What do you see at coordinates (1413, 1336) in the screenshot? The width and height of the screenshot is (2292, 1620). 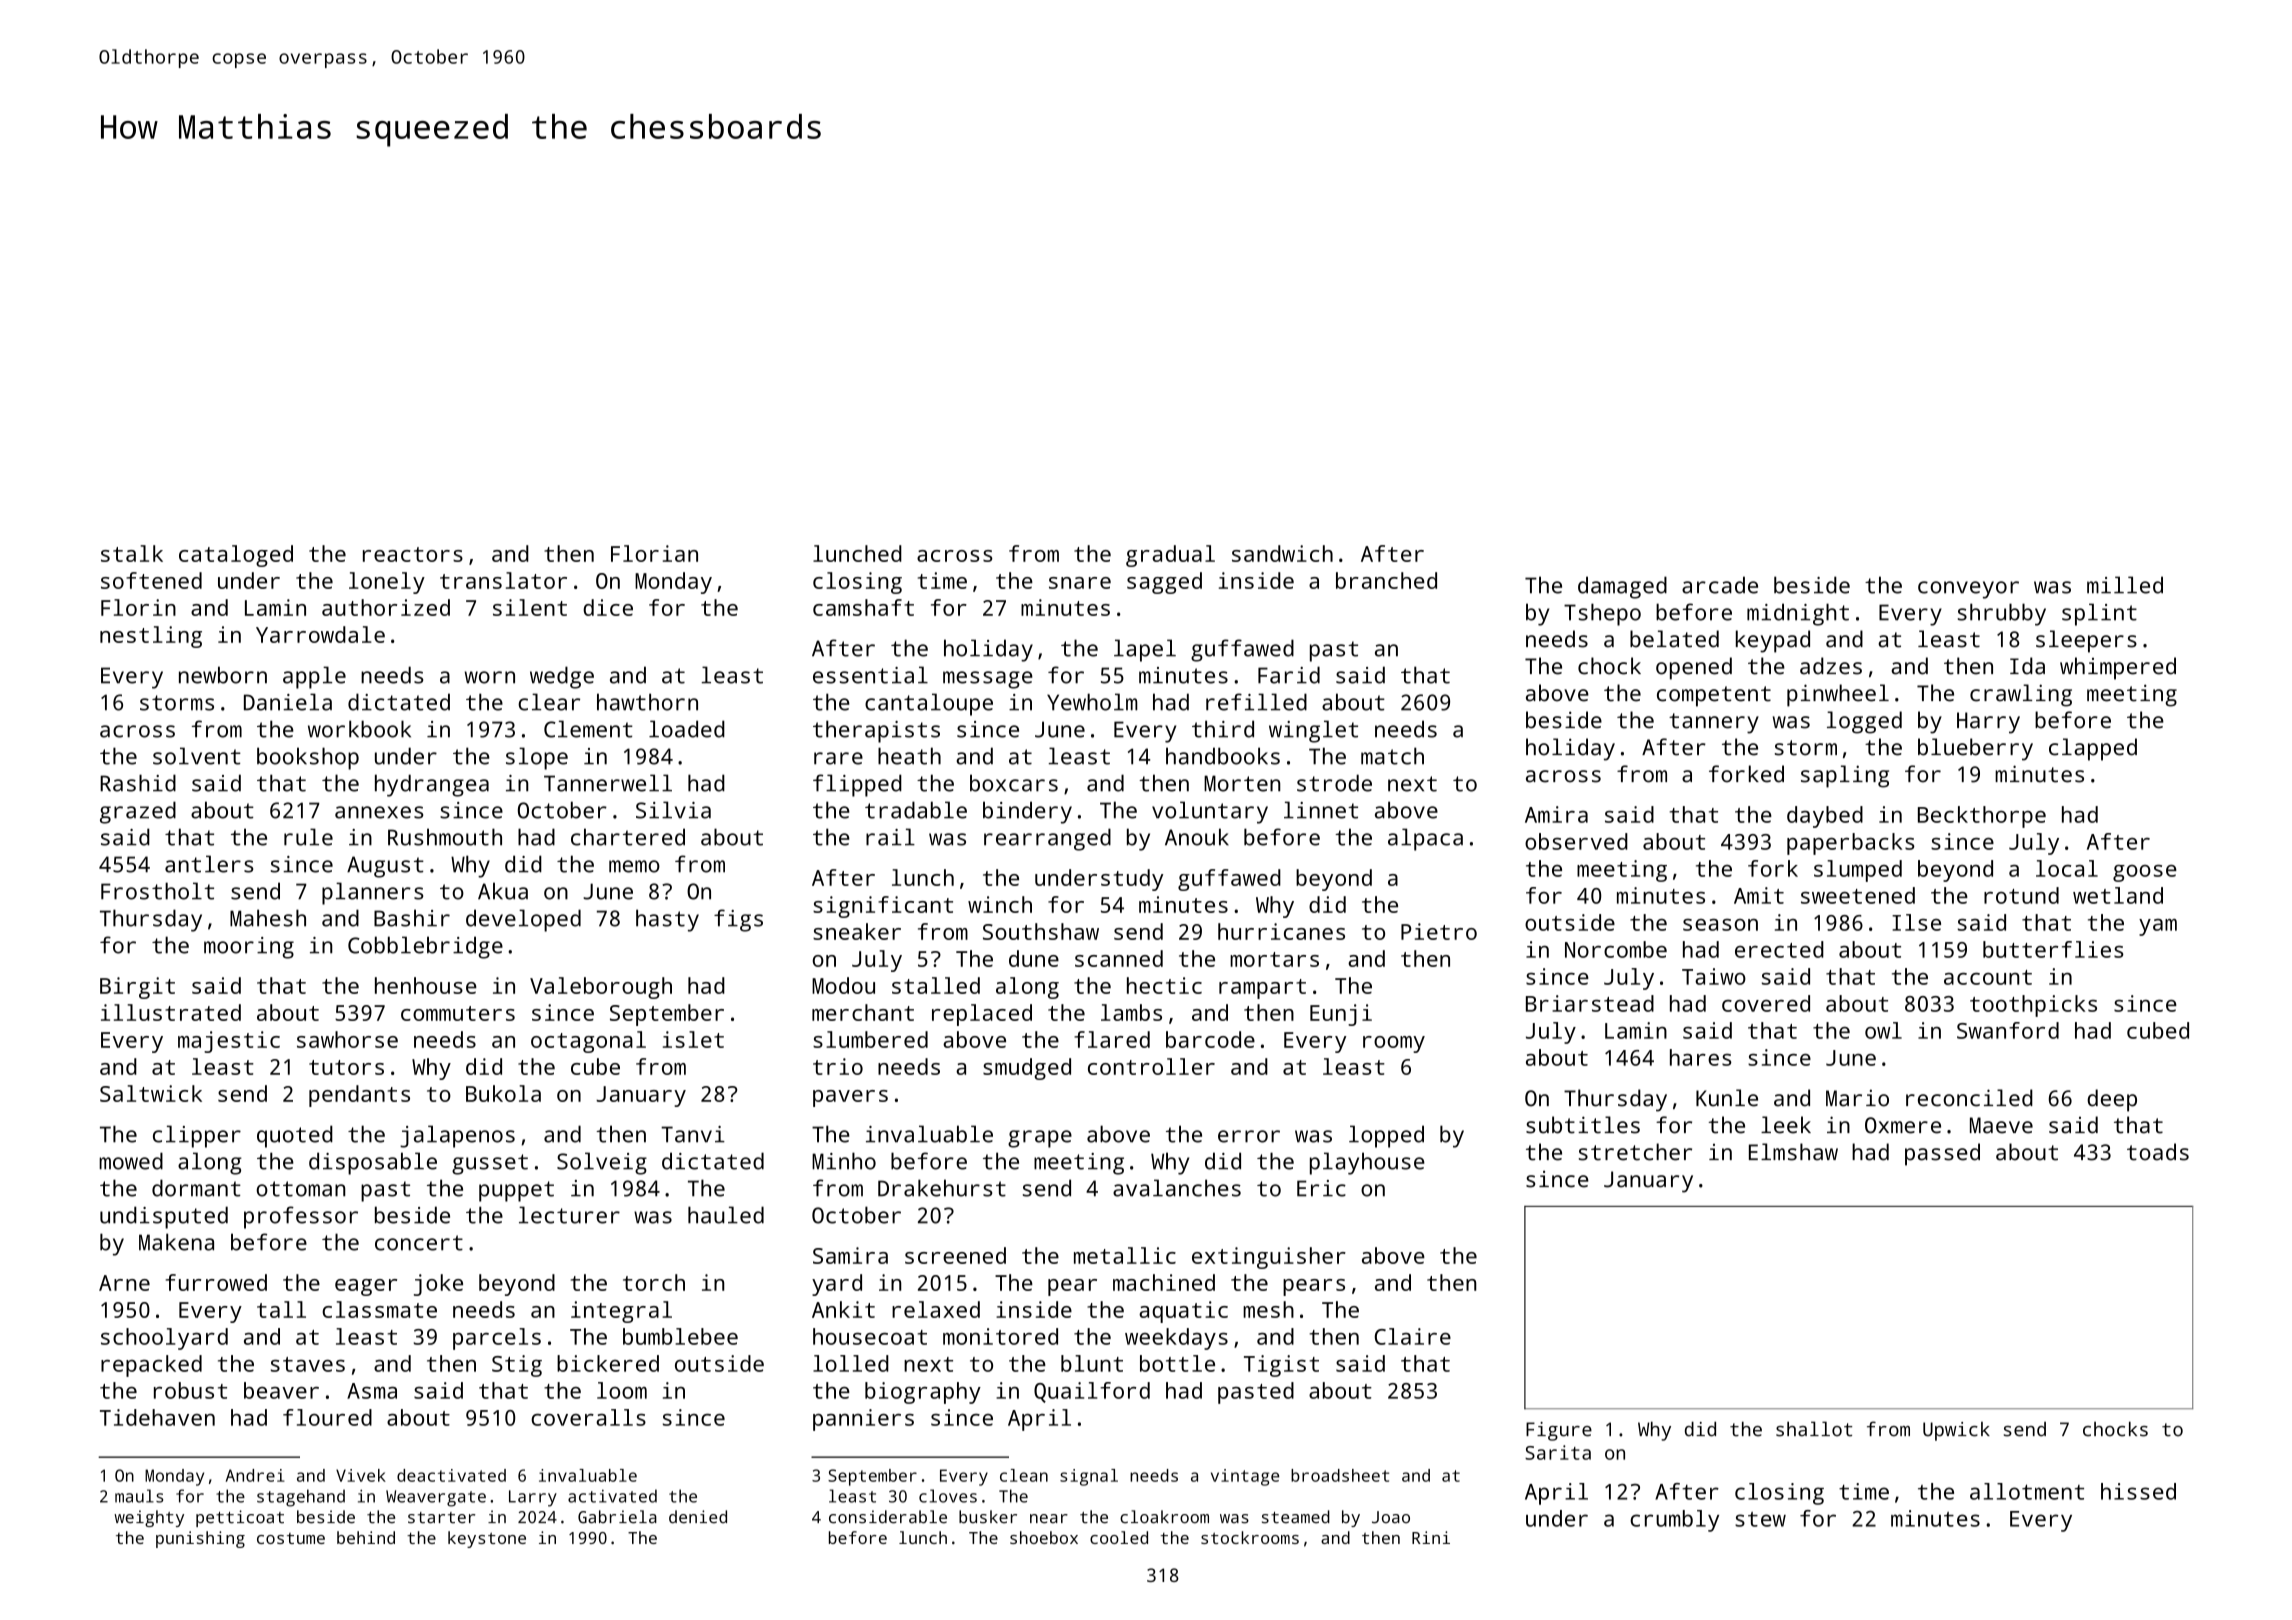 I see `Claire` at bounding box center [1413, 1336].
